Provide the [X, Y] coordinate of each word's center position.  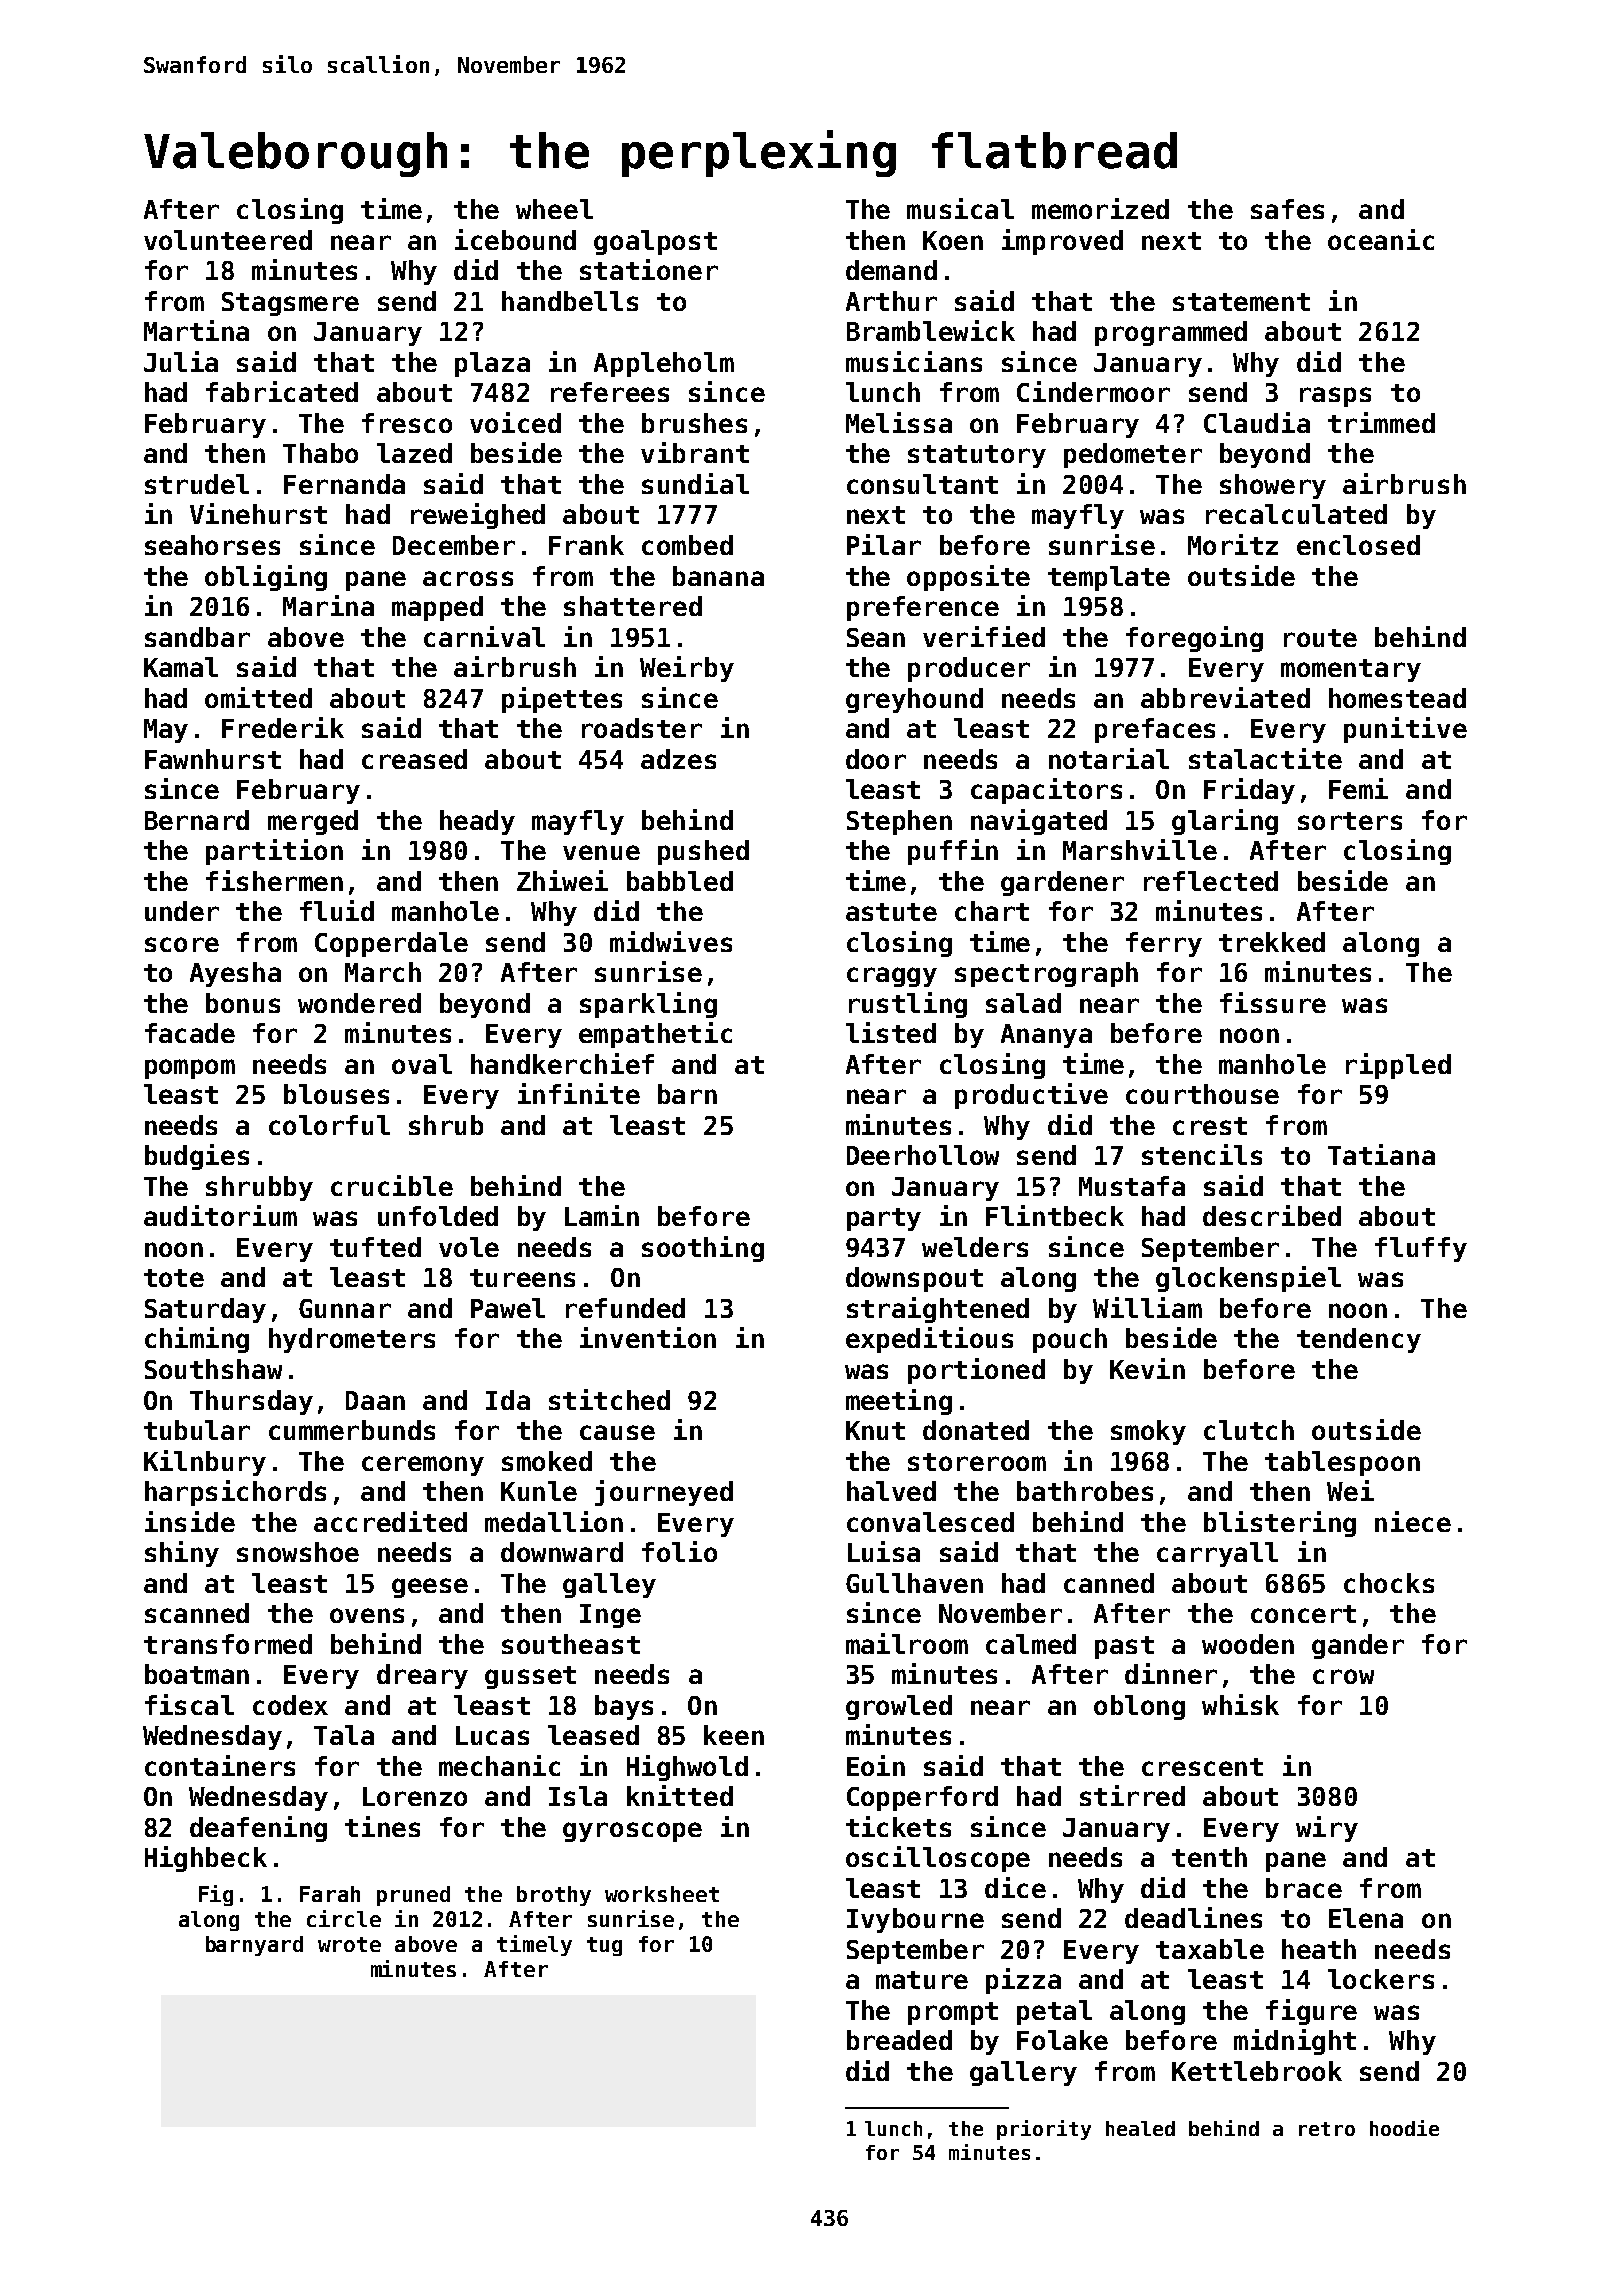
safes [1287, 209]
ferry [1164, 944]
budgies [197, 1157]
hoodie [1404, 2128]
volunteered [228, 240]
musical [960, 208]
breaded [899, 2040]
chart [992, 911]
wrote [349, 1944]
